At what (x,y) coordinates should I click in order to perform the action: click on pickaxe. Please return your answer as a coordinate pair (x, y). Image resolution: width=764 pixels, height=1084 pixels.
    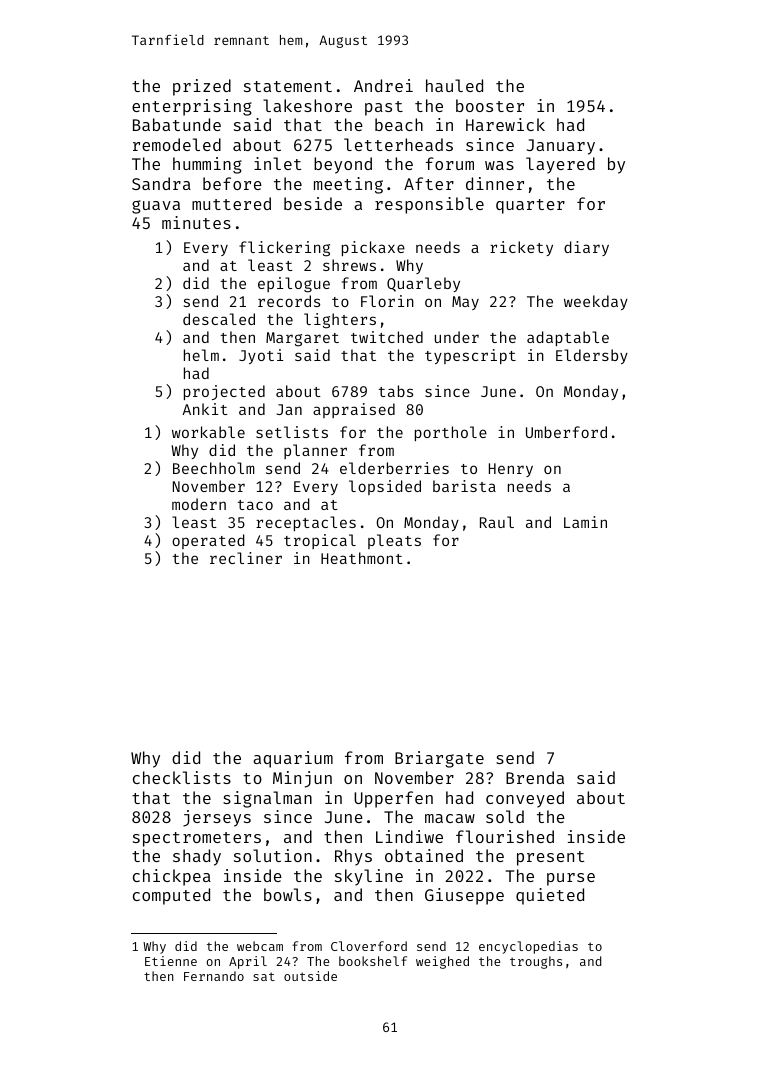
    Looking at the image, I should click on (373, 248).
